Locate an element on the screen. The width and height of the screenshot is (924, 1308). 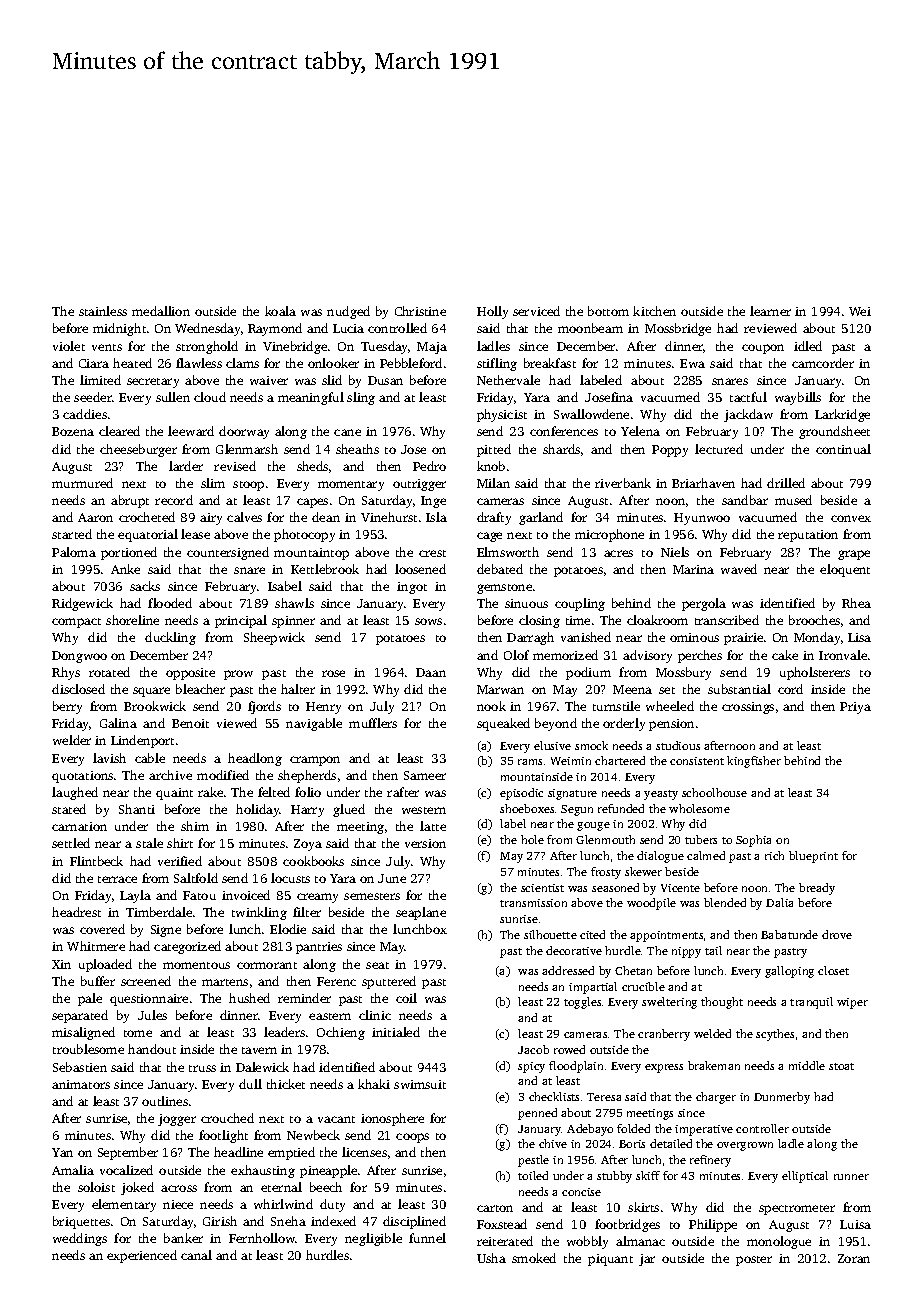
cage is located at coordinates (489, 537).
